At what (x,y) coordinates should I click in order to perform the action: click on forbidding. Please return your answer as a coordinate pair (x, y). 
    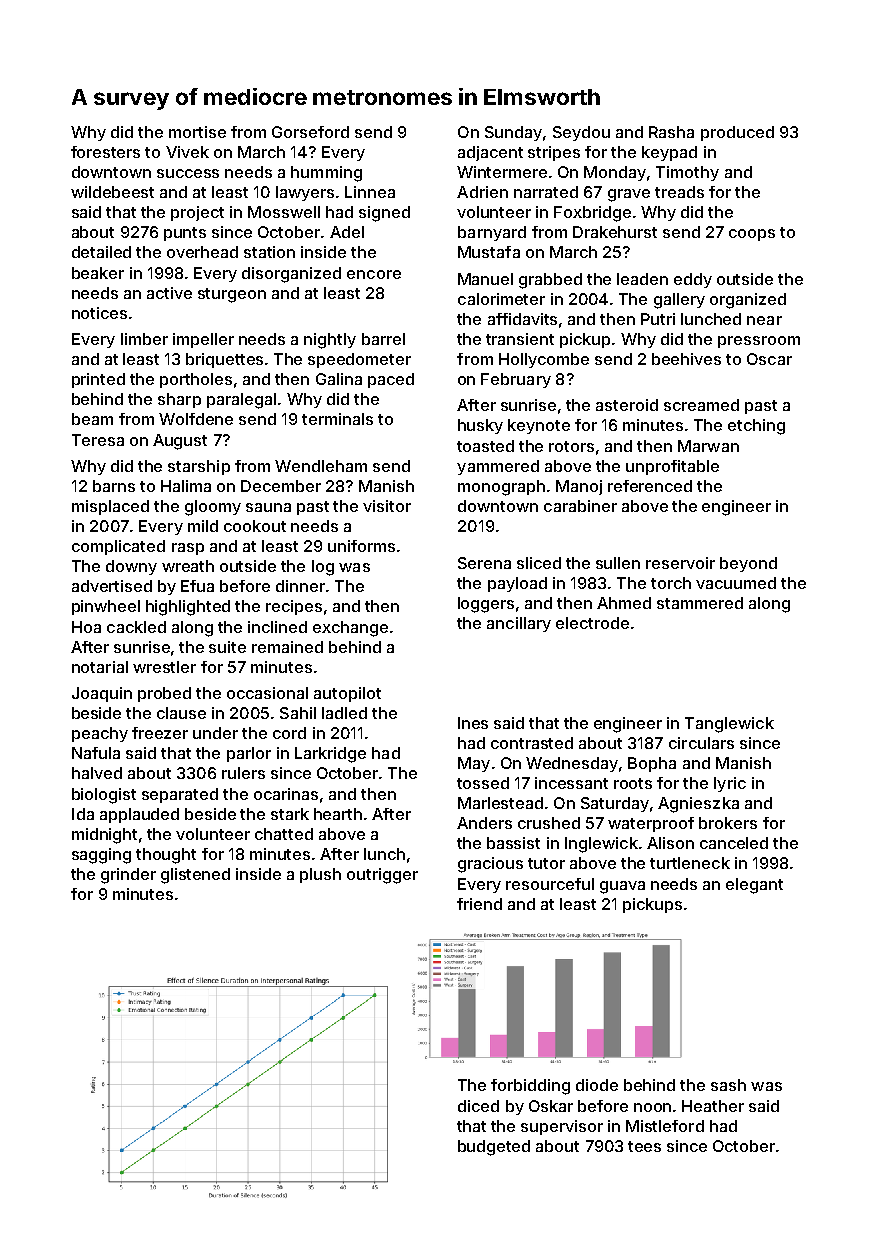
    Looking at the image, I should click on (530, 1087).
